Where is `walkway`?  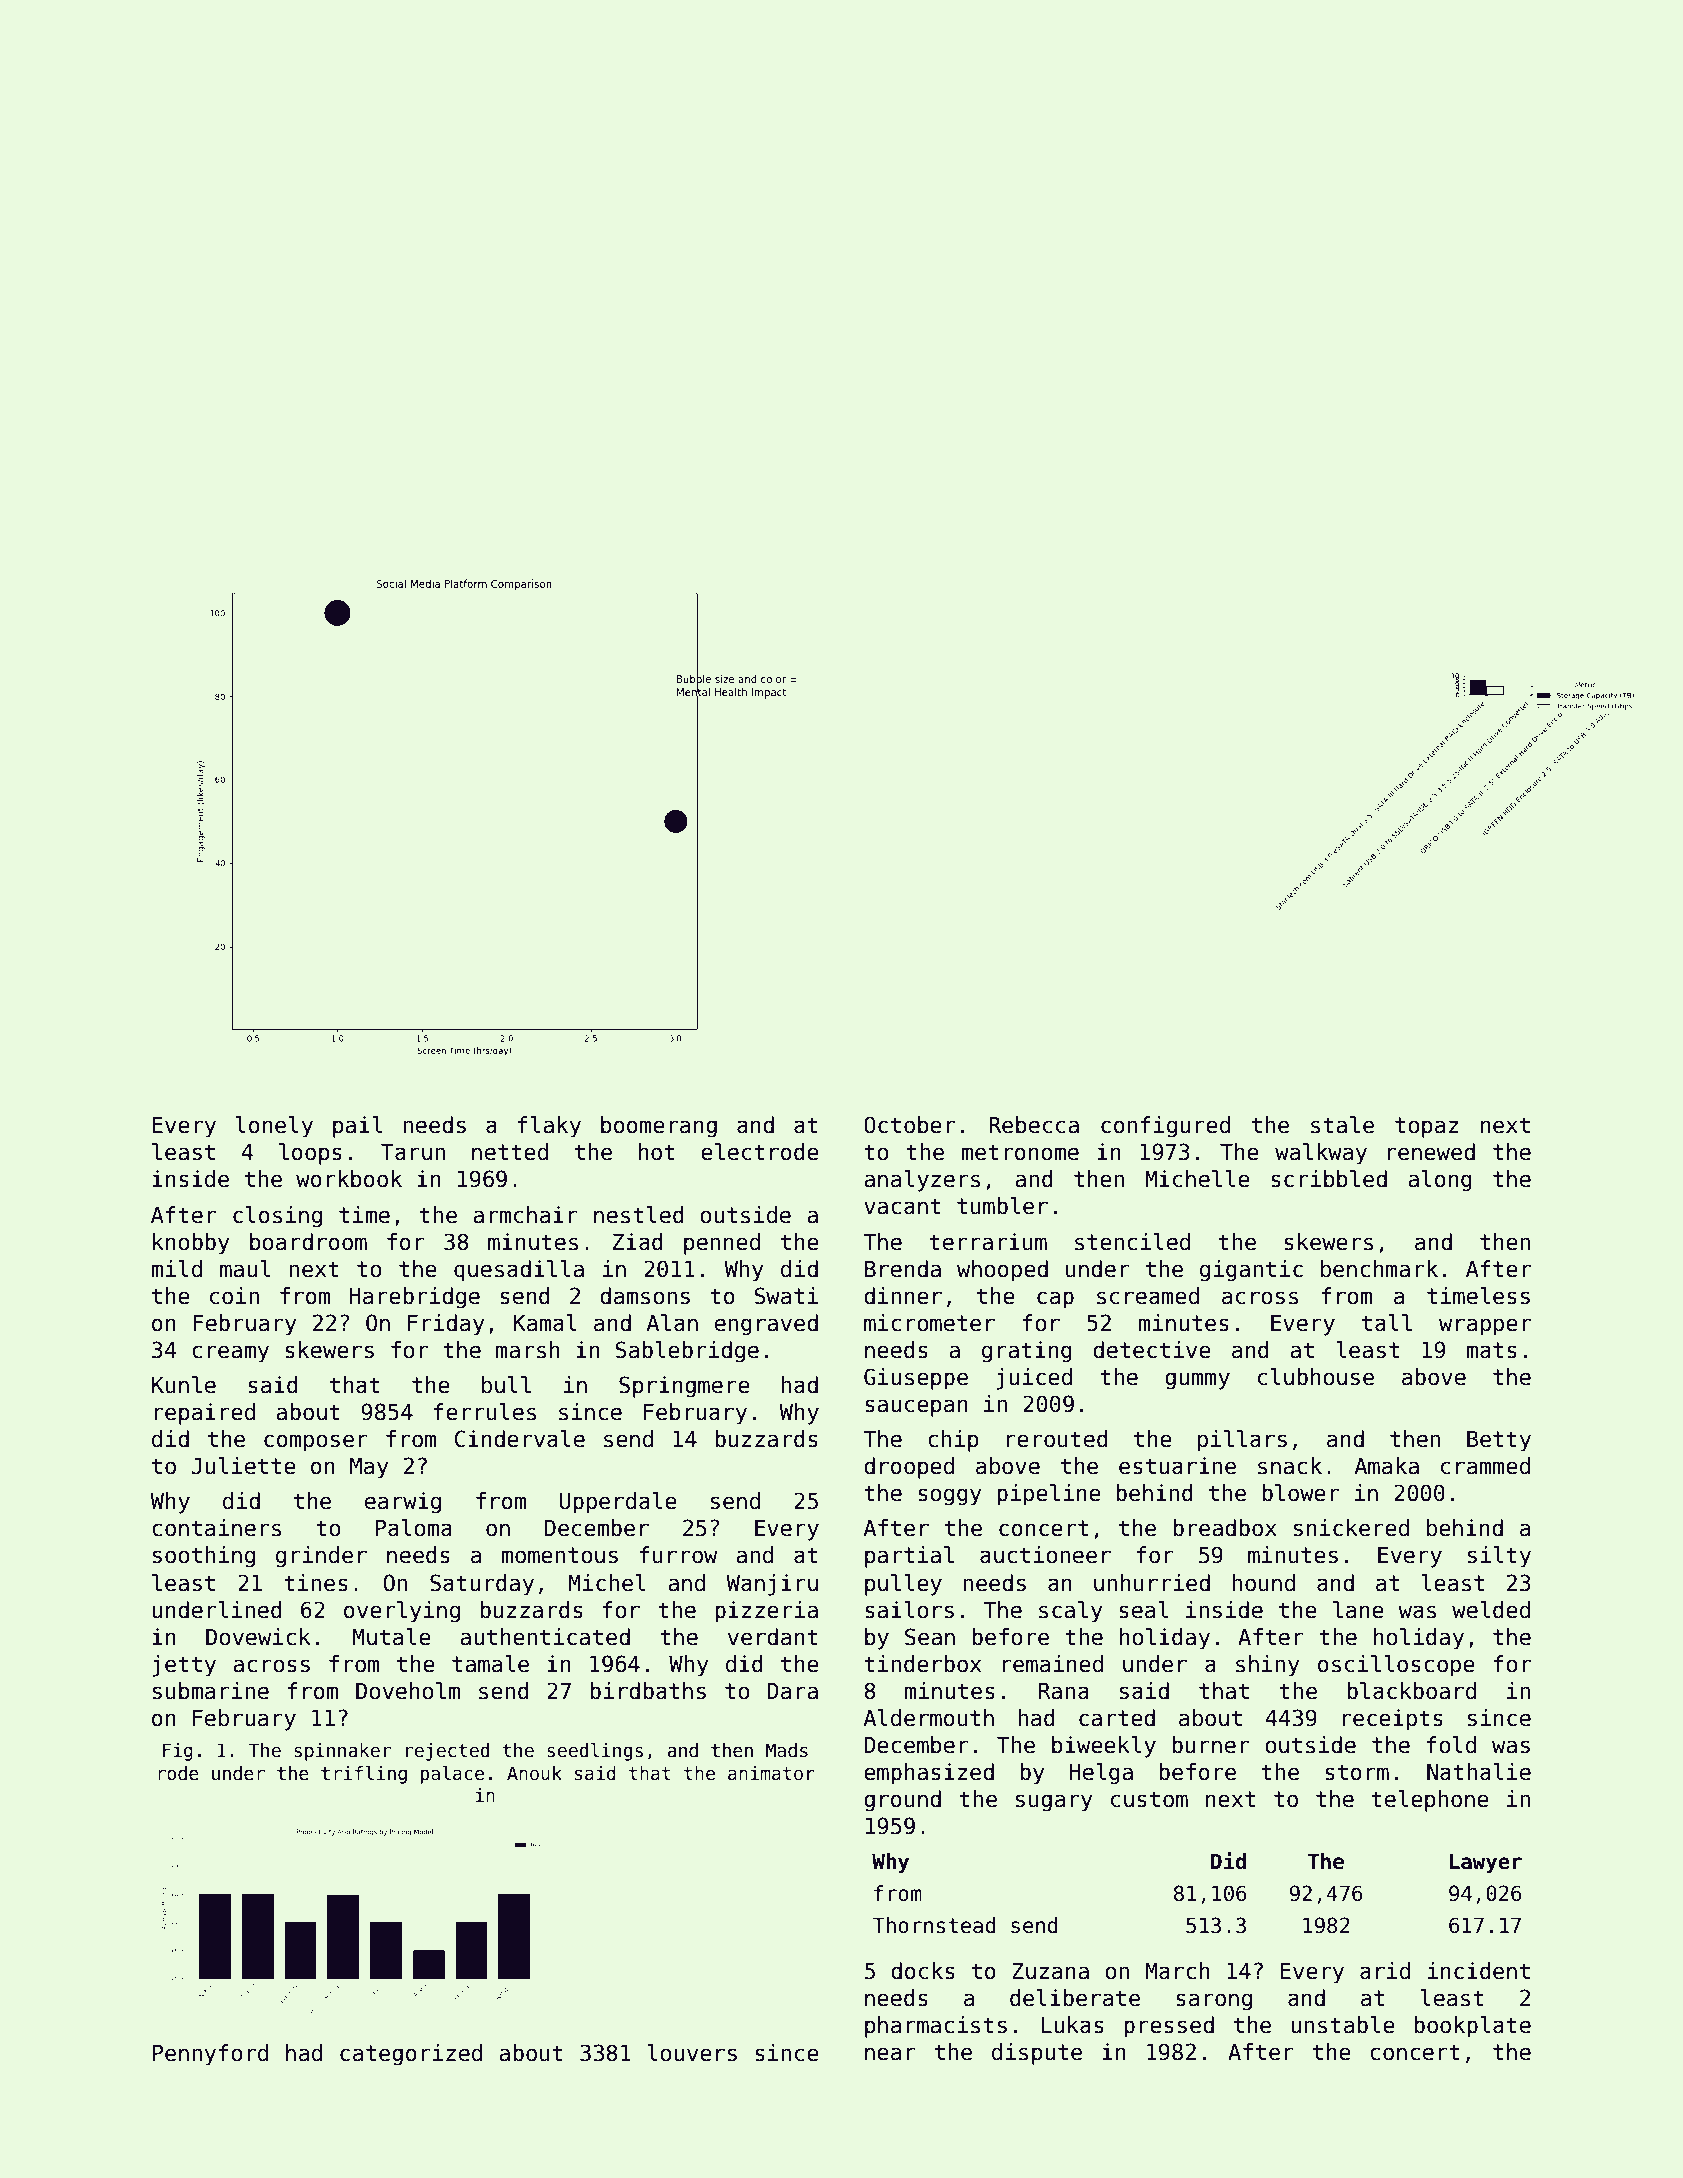
walkway is located at coordinates (1321, 1154).
